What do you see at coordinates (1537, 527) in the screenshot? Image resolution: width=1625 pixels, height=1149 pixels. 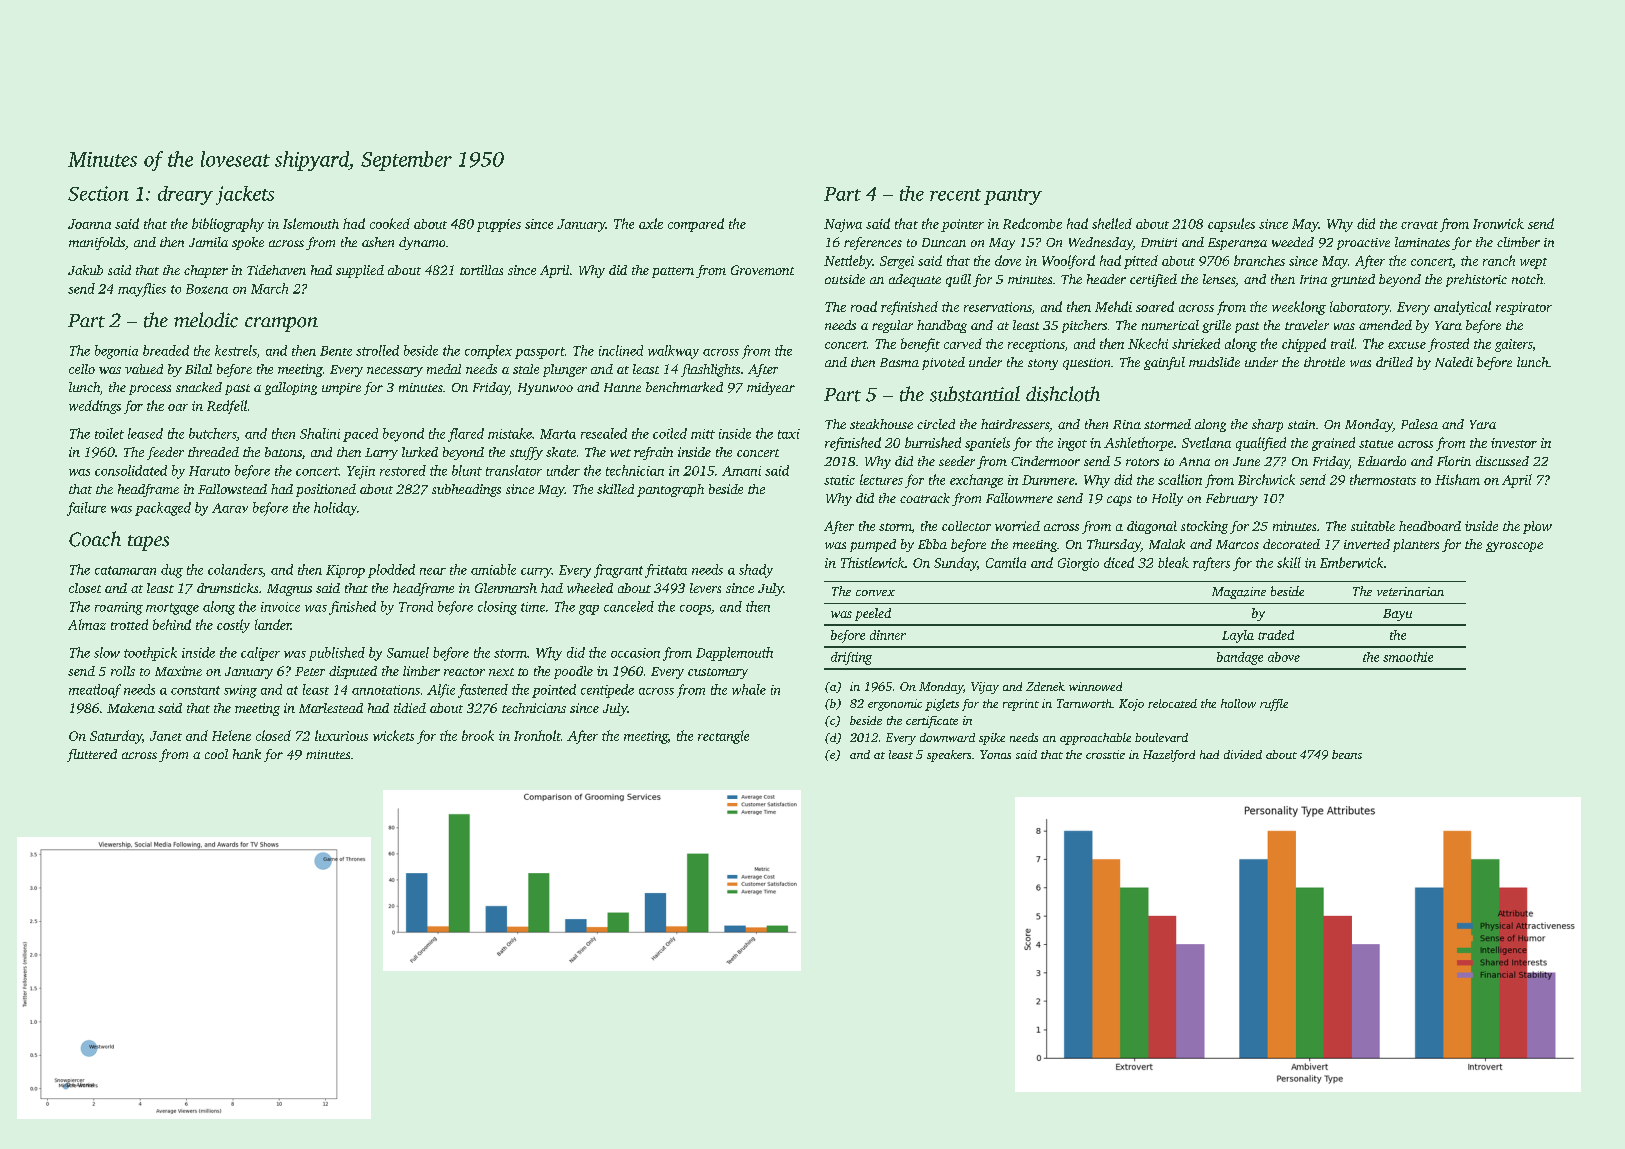 I see `plow` at bounding box center [1537, 527].
